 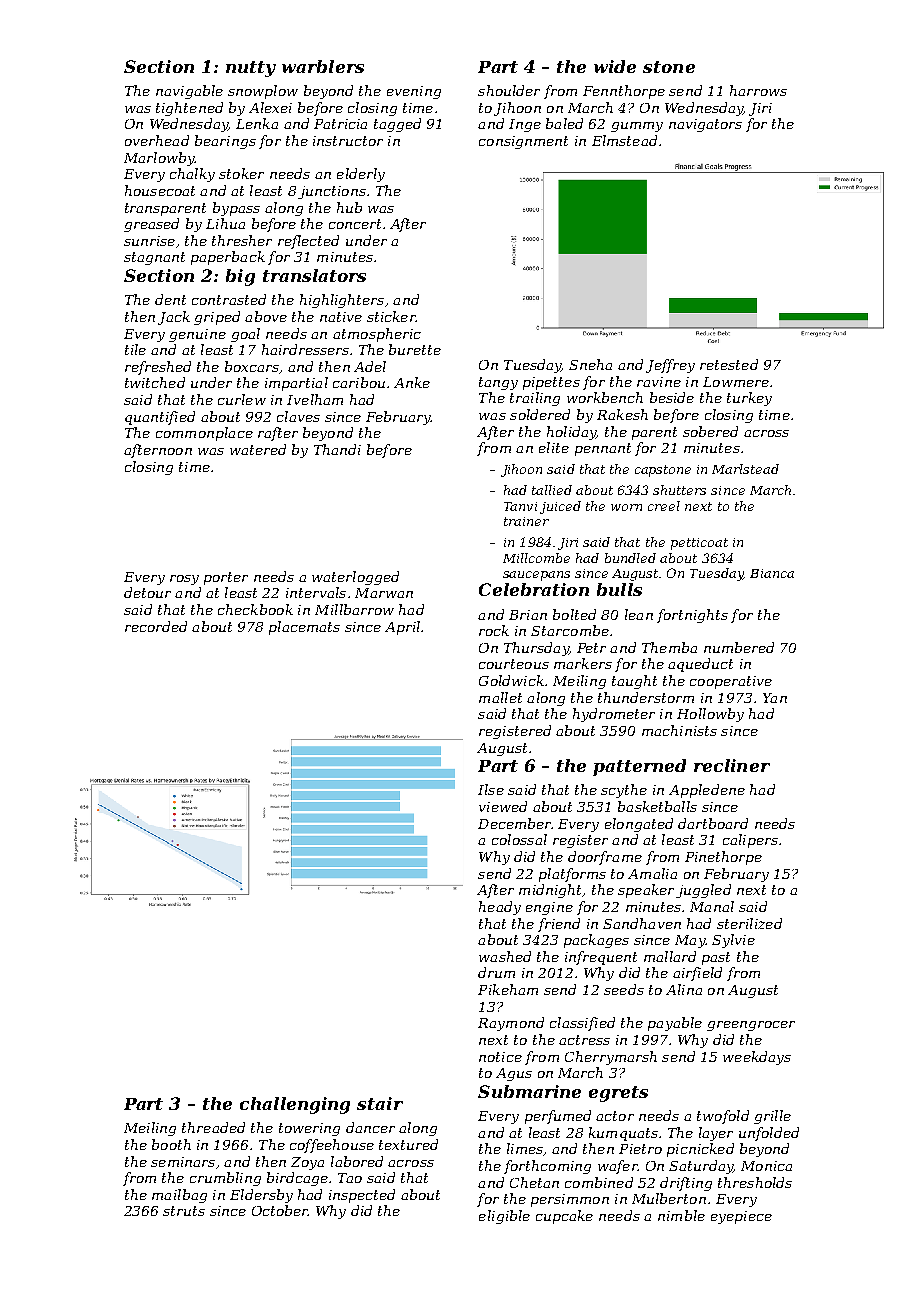 I want to click on elderly, so click(x=361, y=175).
